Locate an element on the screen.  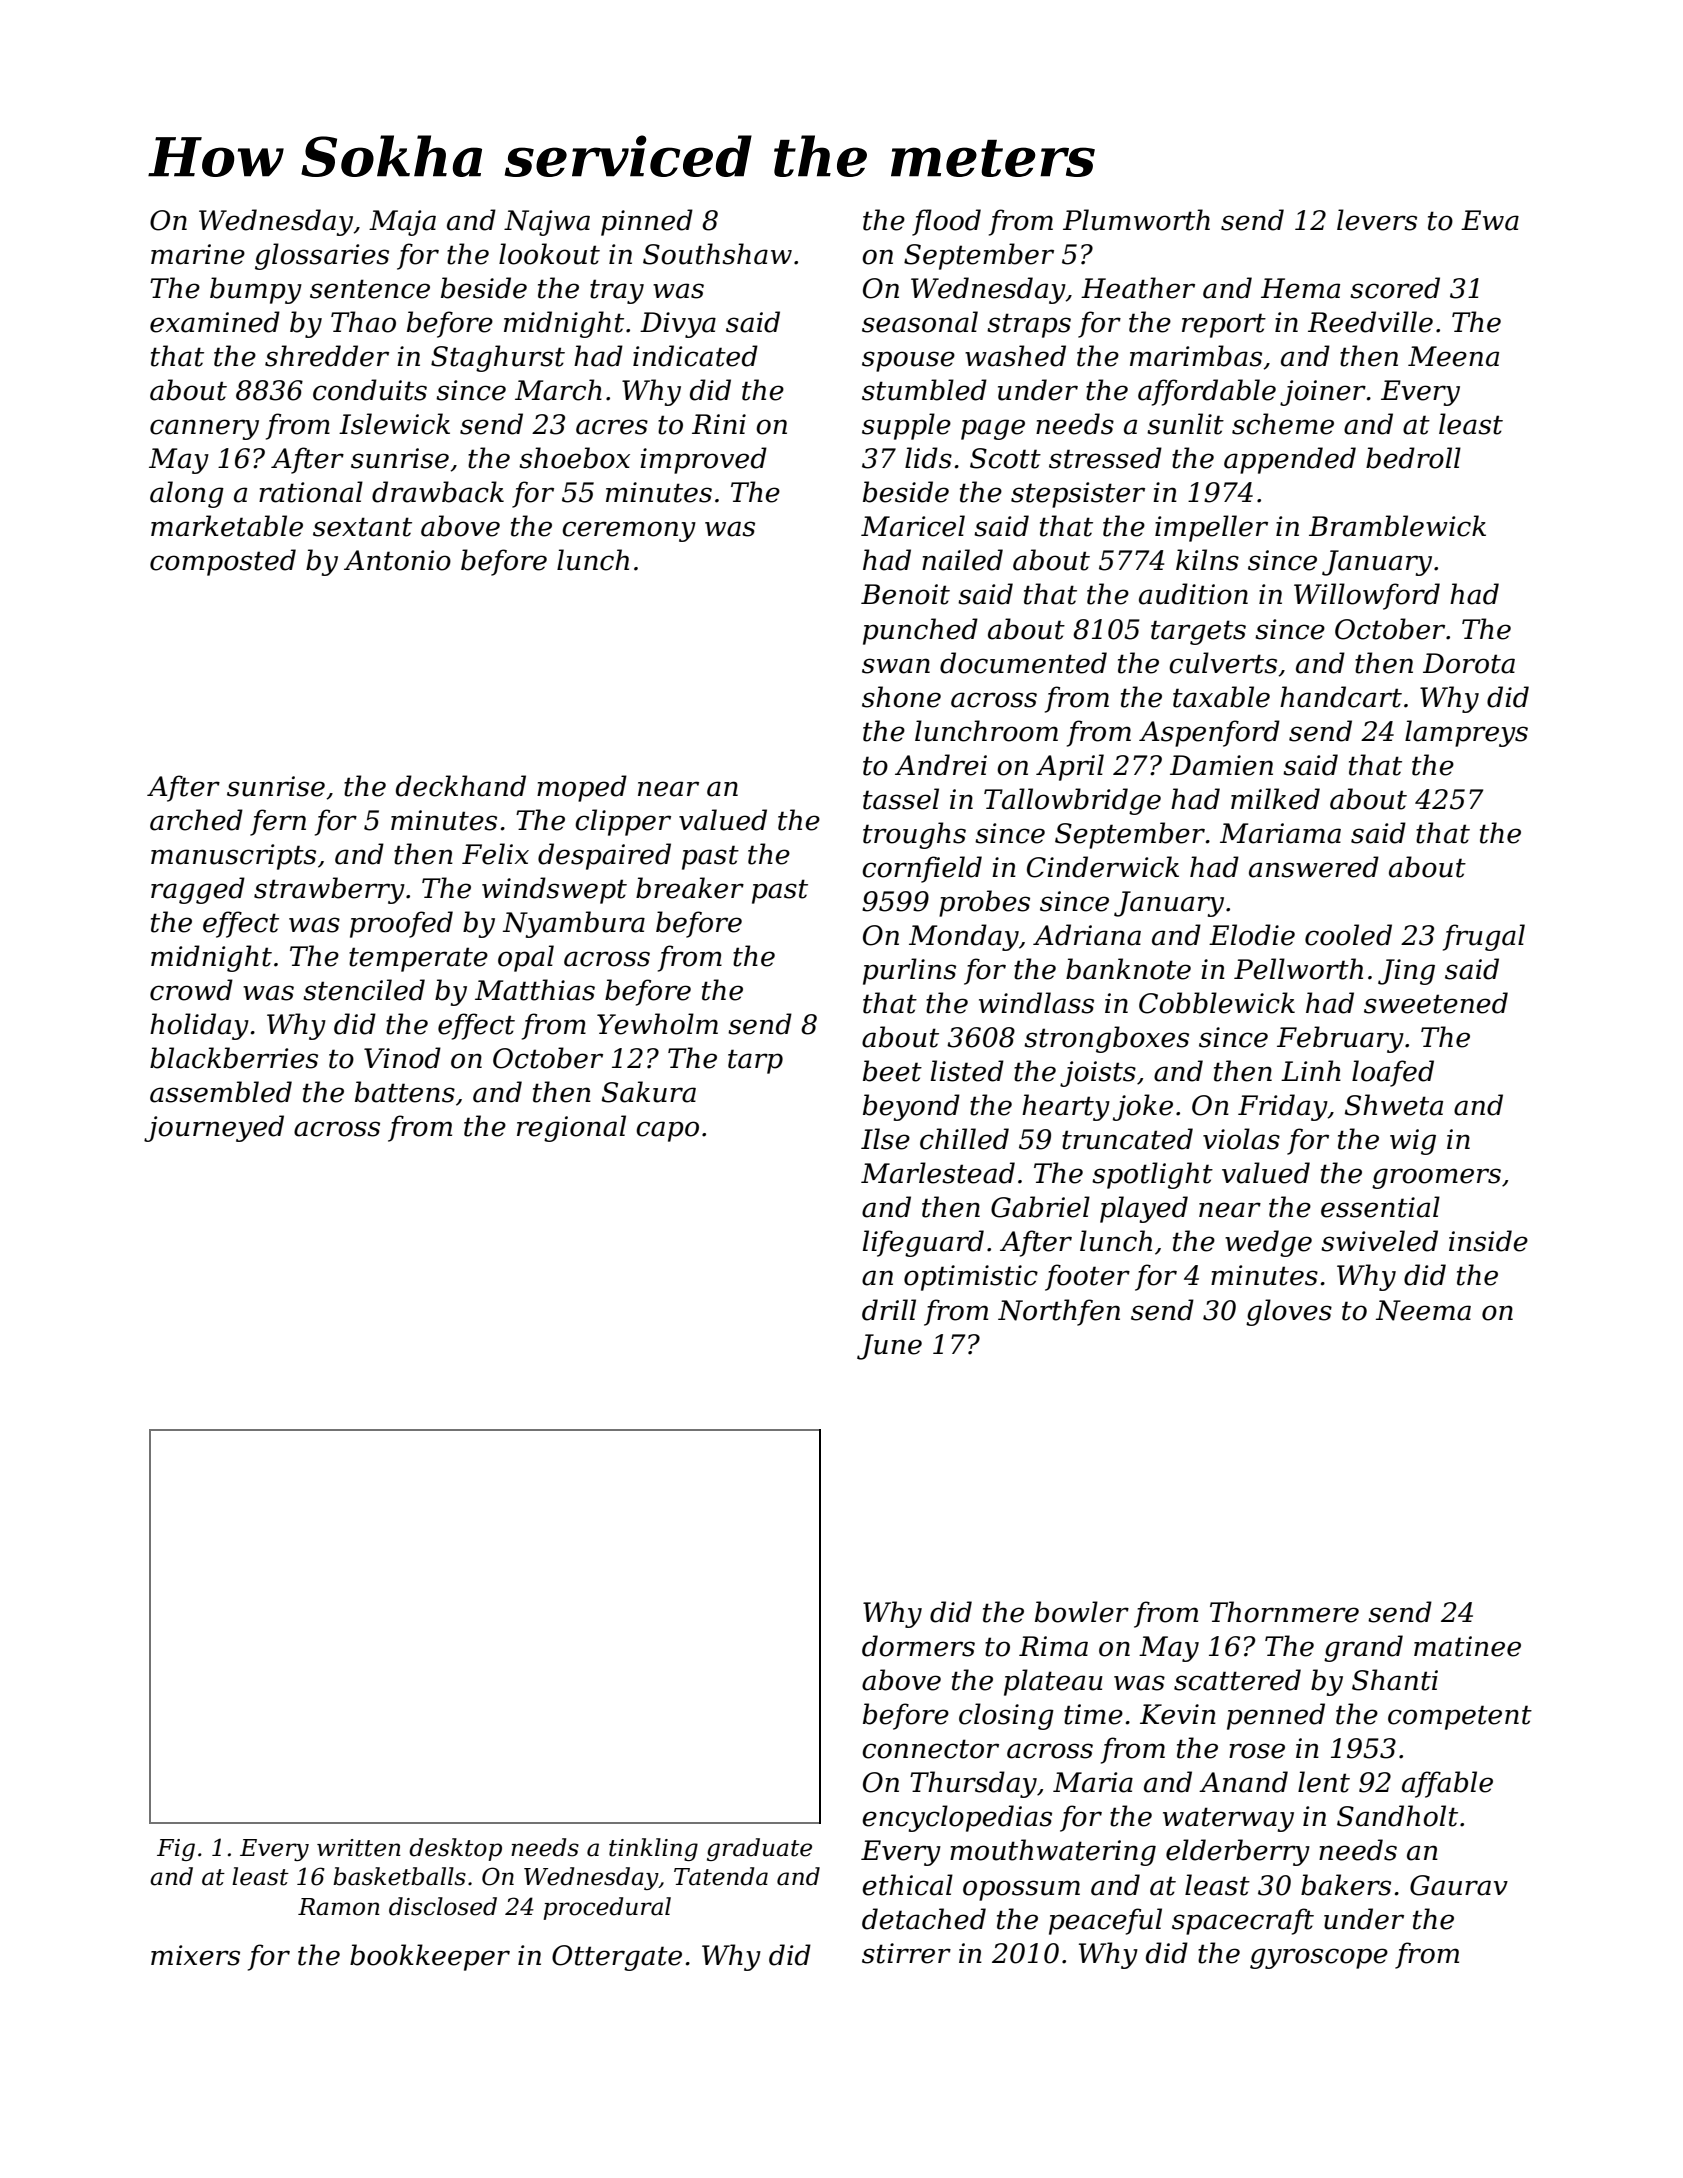
Thornmere is located at coordinates (1284, 1612).
